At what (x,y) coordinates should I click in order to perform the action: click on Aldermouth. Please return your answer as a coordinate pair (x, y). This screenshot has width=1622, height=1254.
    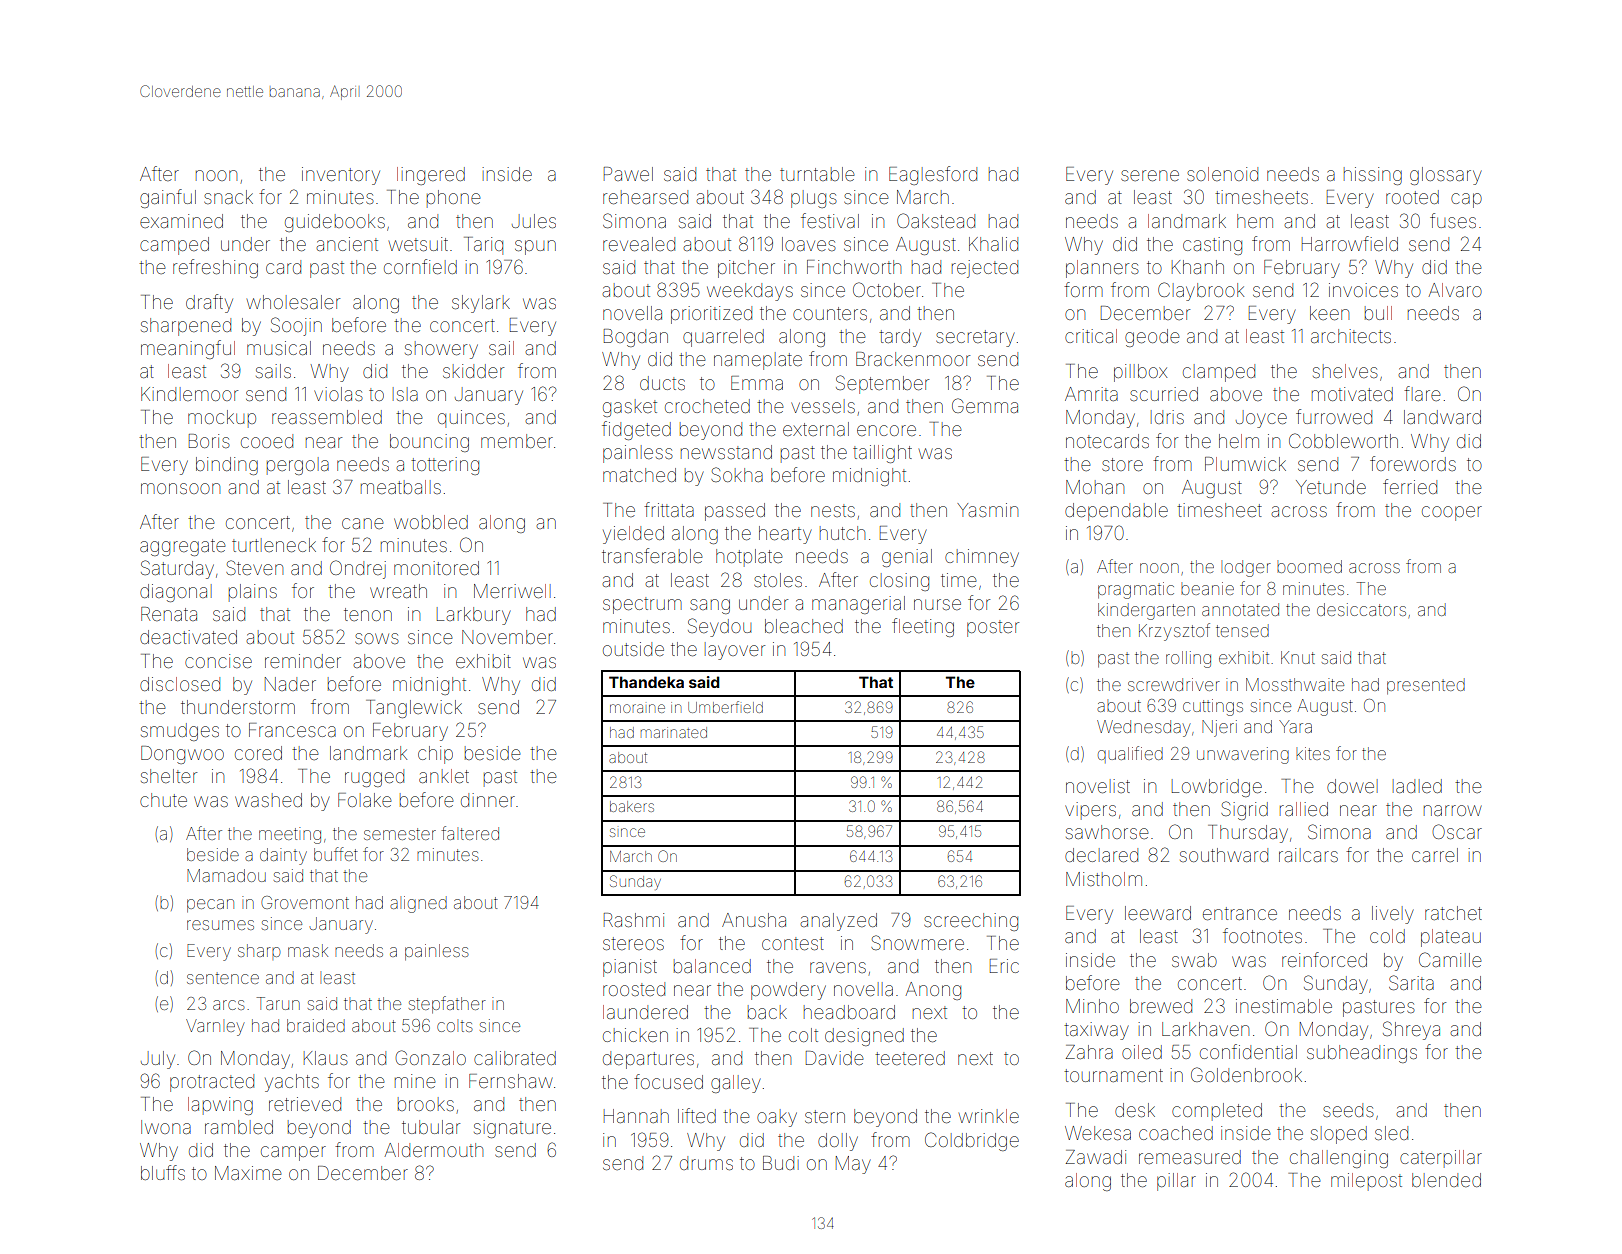
    Looking at the image, I should click on (434, 1150).
